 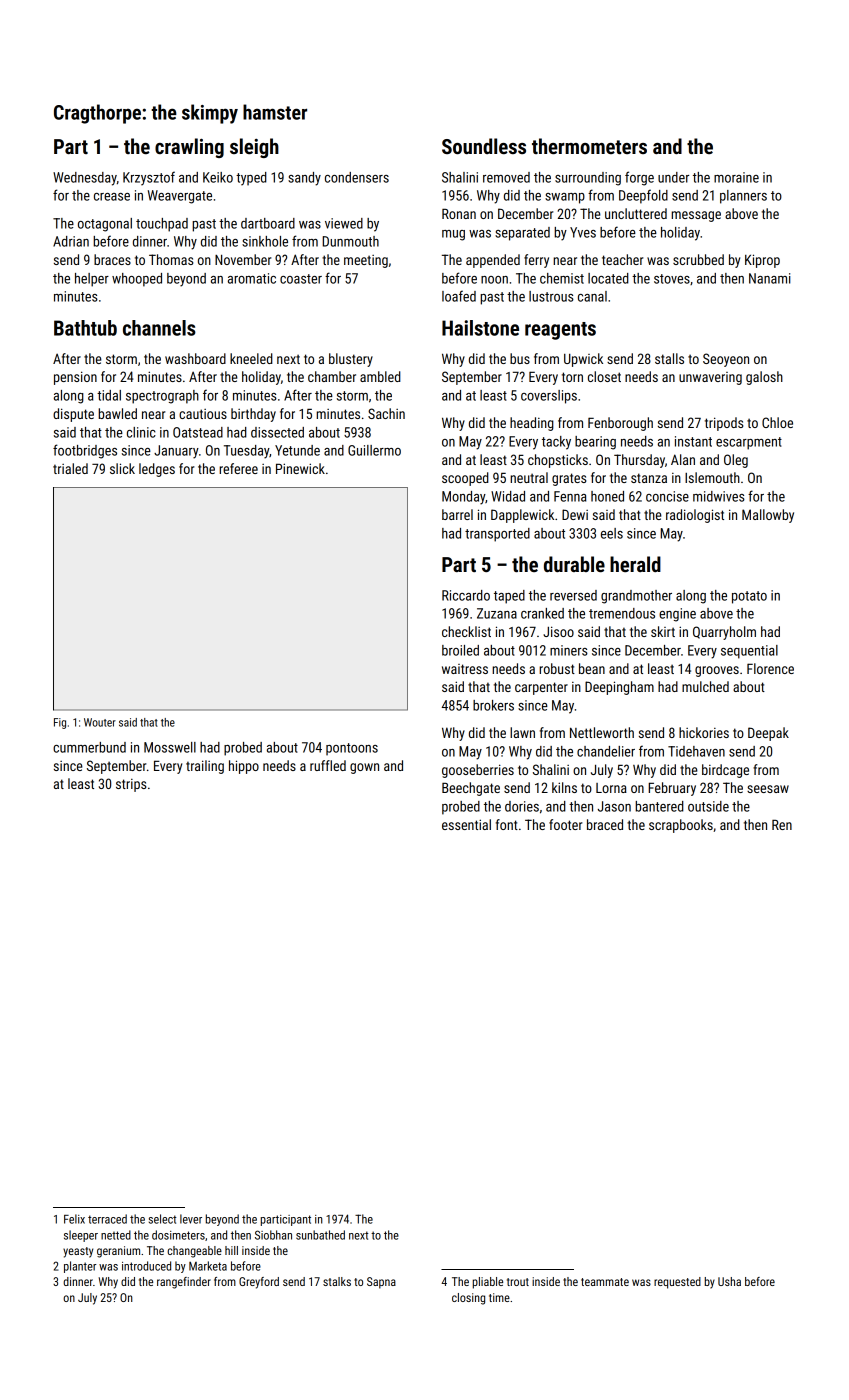 I want to click on essential, so click(x=466, y=824).
